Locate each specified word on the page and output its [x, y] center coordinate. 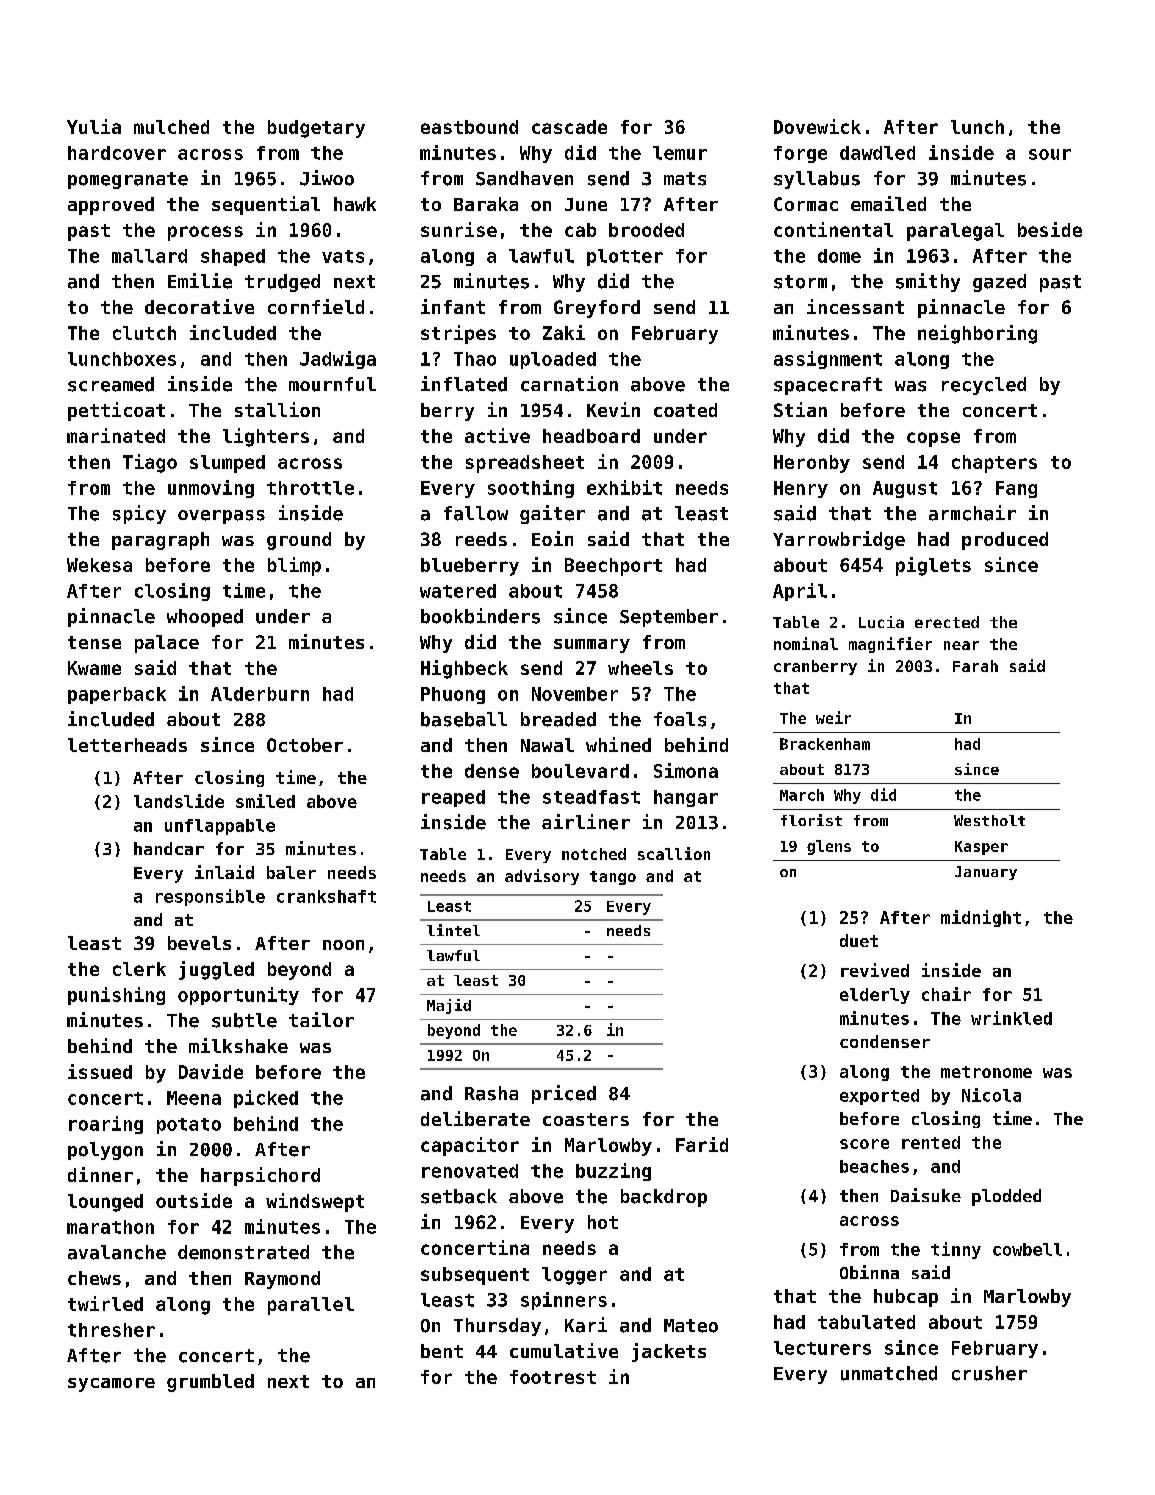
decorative [199, 306]
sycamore [111, 1385]
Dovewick [817, 126]
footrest [553, 1377]
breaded [558, 719]
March [802, 795]
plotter [625, 257]
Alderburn [260, 694]
